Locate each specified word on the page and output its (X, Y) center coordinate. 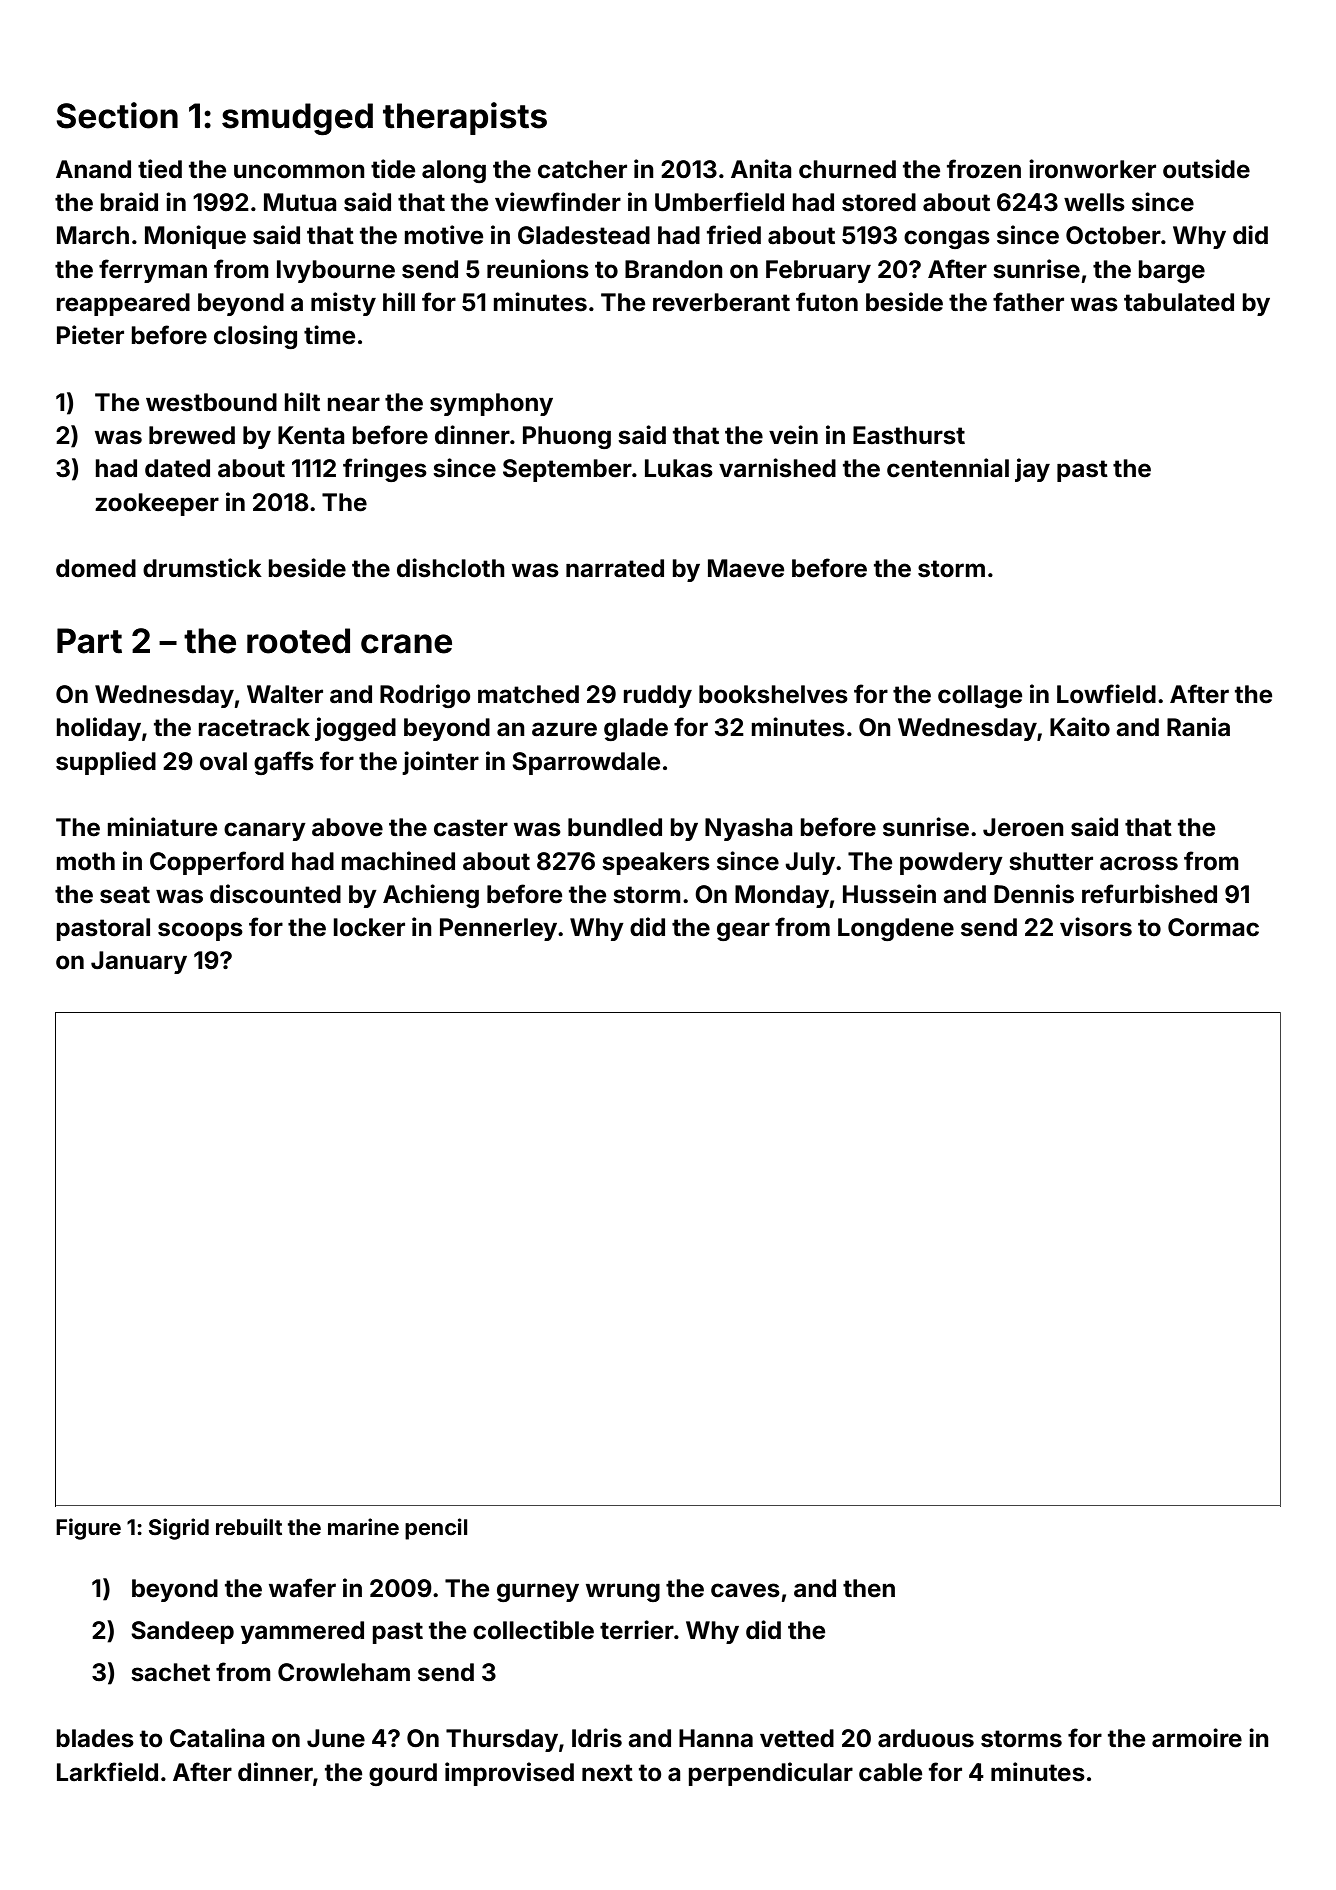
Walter (285, 694)
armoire (1197, 1738)
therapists (465, 118)
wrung (623, 1592)
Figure (88, 1529)
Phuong (567, 437)
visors (1096, 927)
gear (743, 931)
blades (95, 1738)
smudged (297, 119)
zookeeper (157, 504)
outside (1206, 169)
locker (369, 927)
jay (1032, 470)
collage (980, 696)
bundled (615, 827)
